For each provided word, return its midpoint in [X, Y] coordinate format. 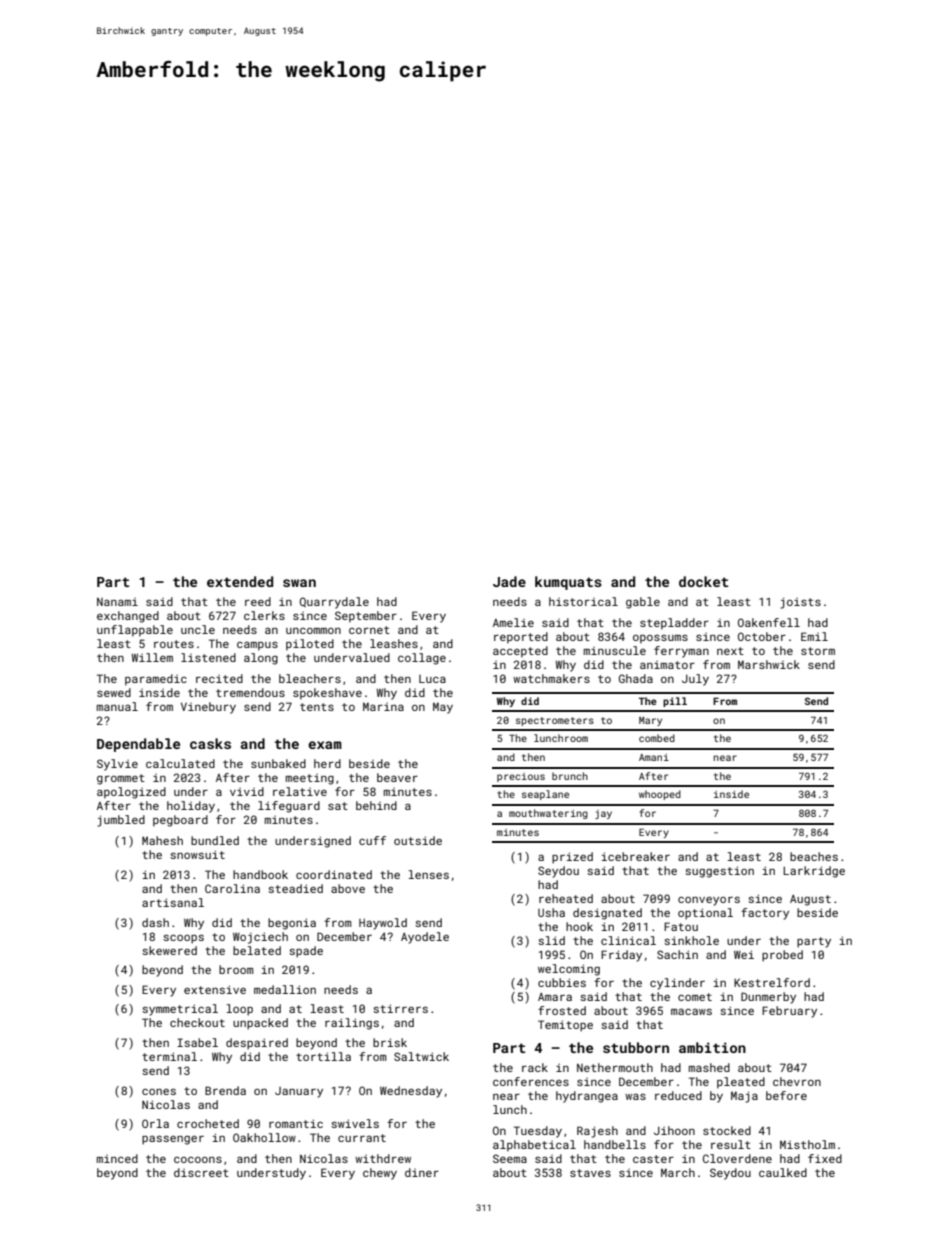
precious [521, 777]
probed [782, 956]
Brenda [225, 1090]
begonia [292, 924]
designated [607, 914]
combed [657, 738]
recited [219, 678]
